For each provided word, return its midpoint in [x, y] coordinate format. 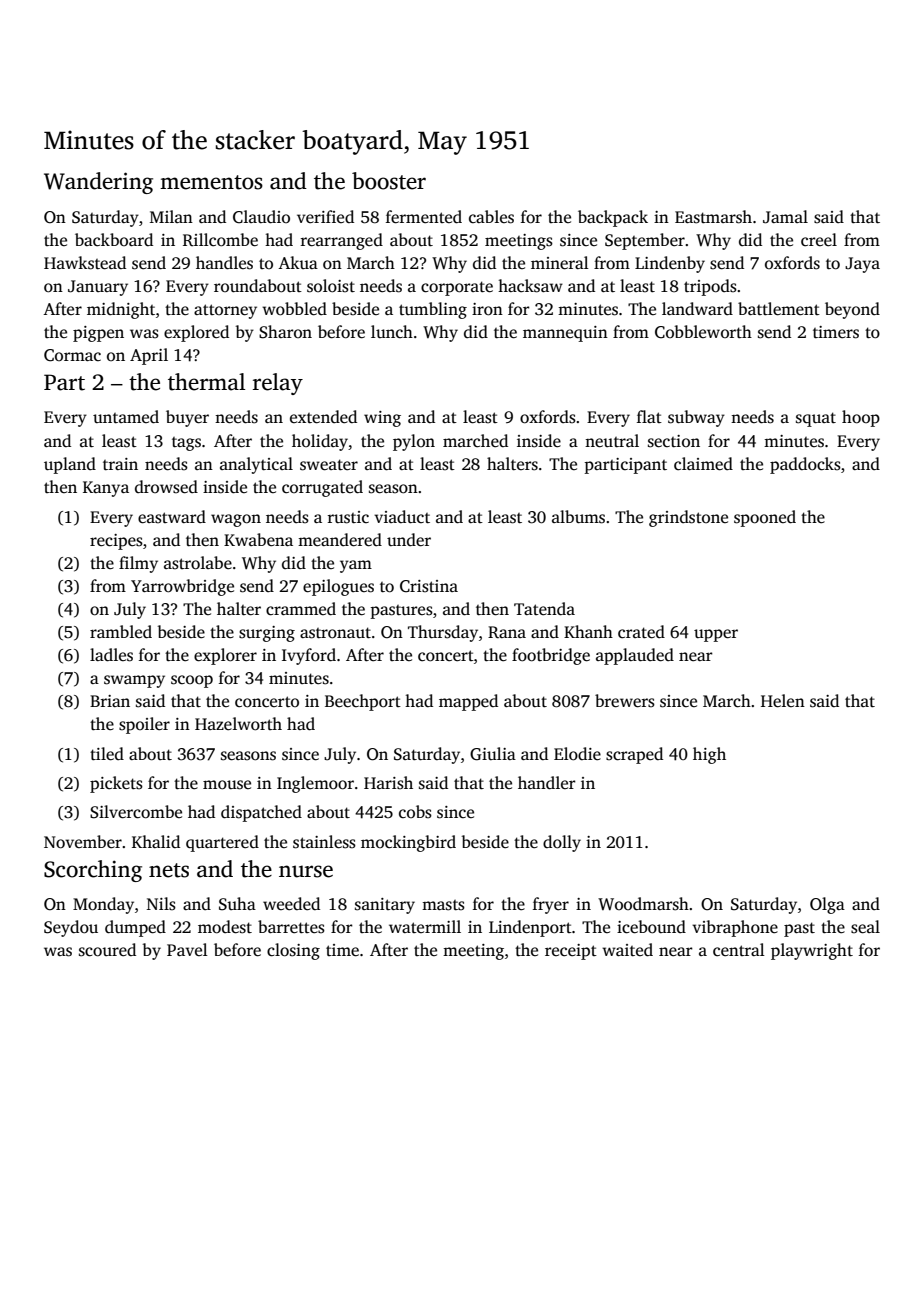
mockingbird [408, 843]
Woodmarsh [643, 904]
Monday [103, 905]
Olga [827, 905]
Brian [110, 701]
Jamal [785, 217]
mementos [211, 182]
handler [547, 783]
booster [389, 181]
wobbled [294, 309]
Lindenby [670, 264]
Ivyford [309, 656]
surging [267, 634]
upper [716, 635]
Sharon [285, 332]
